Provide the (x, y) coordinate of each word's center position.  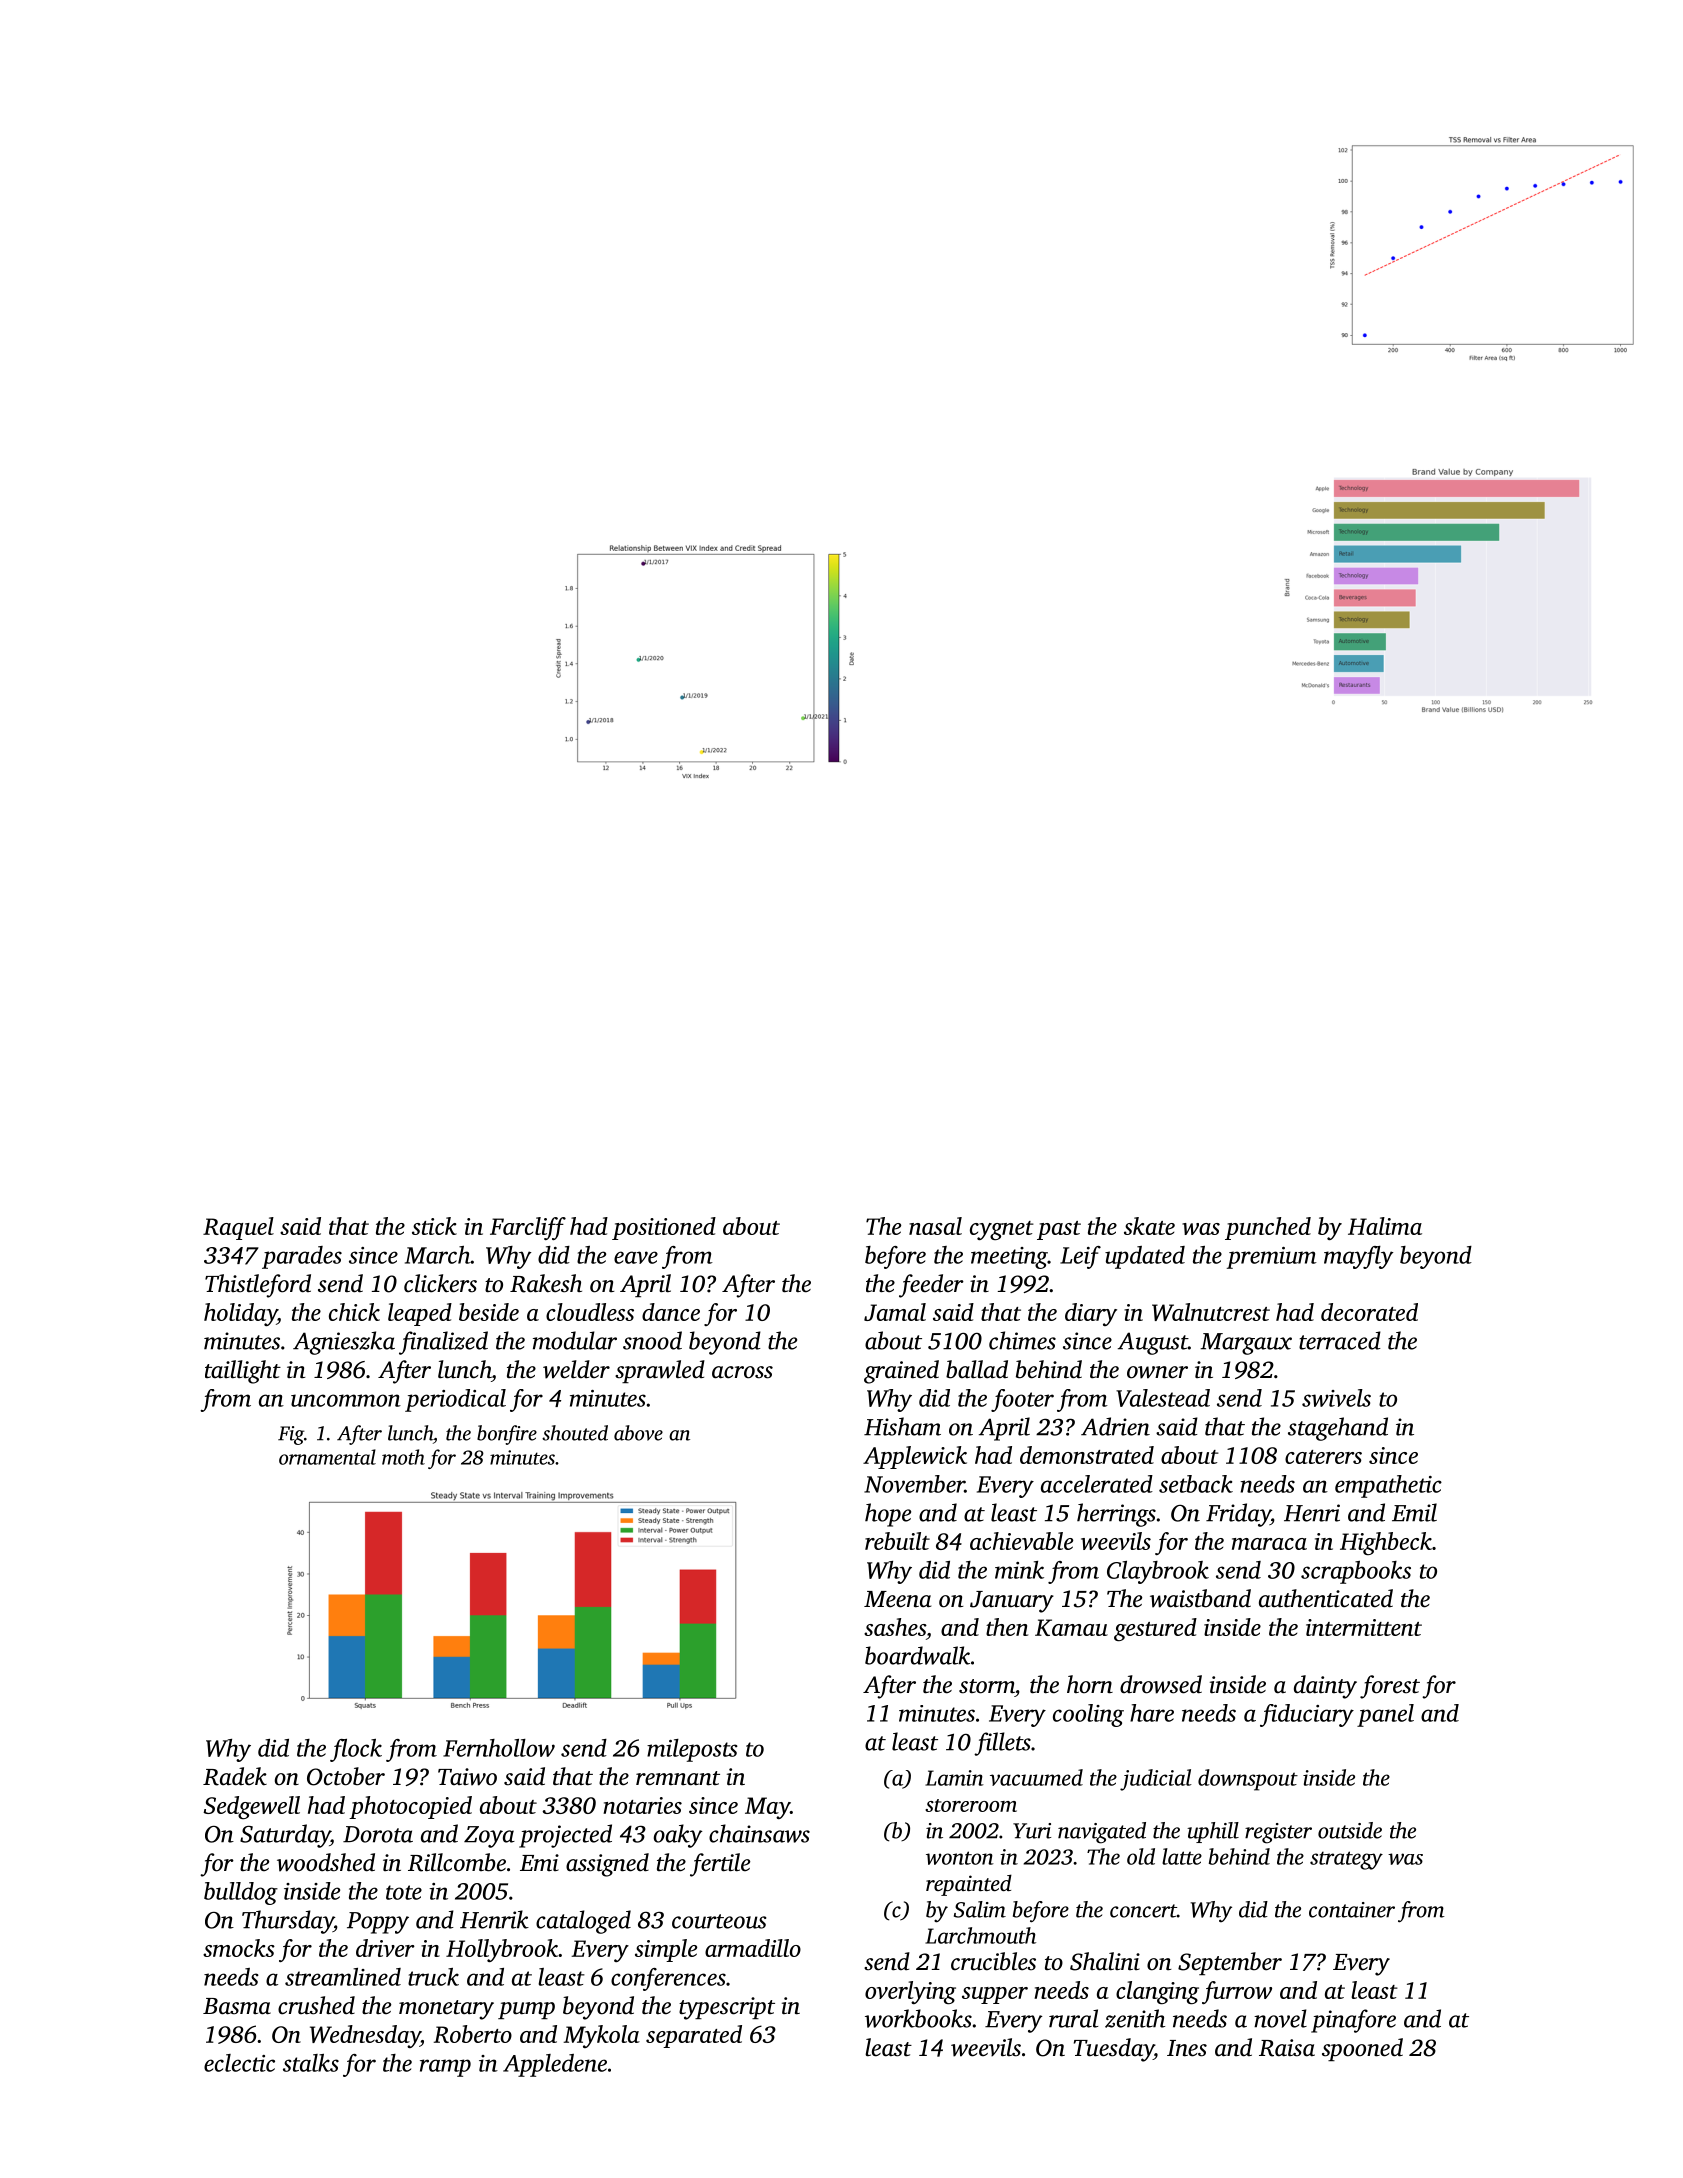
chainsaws (759, 1833)
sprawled (660, 1371)
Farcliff (528, 1228)
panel (1385, 1715)
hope (888, 1515)
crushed (316, 2005)
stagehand (1338, 1429)
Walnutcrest (1211, 1312)
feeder (931, 1286)
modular (575, 1340)
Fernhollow (499, 1748)
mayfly (1359, 1257)
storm (987, 1686)
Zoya (489, 1837)
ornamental (327, 1457)
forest (1390, 1687)
